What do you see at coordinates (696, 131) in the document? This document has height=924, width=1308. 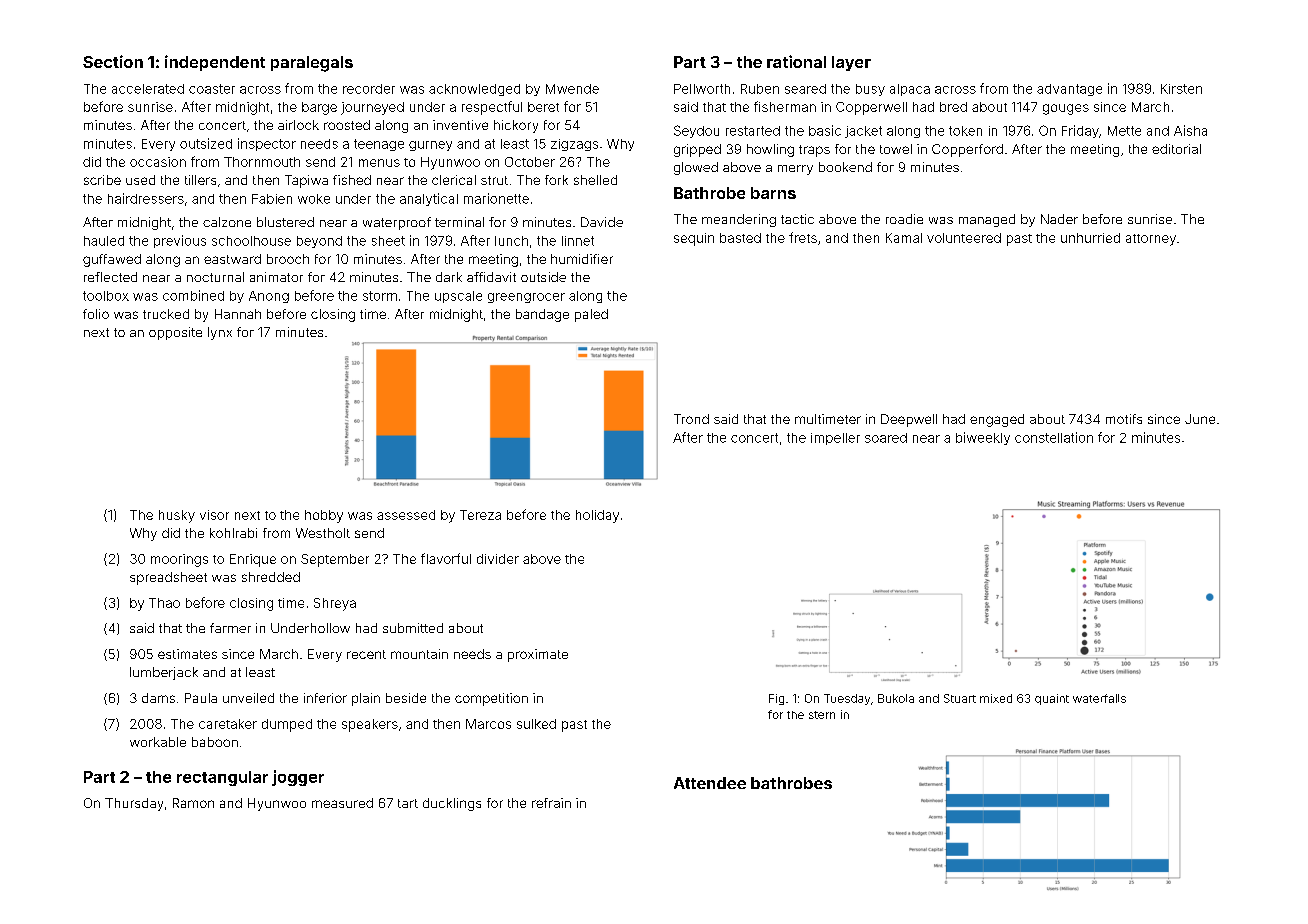 I see `Seydou` at bounding box center [696, 131].
